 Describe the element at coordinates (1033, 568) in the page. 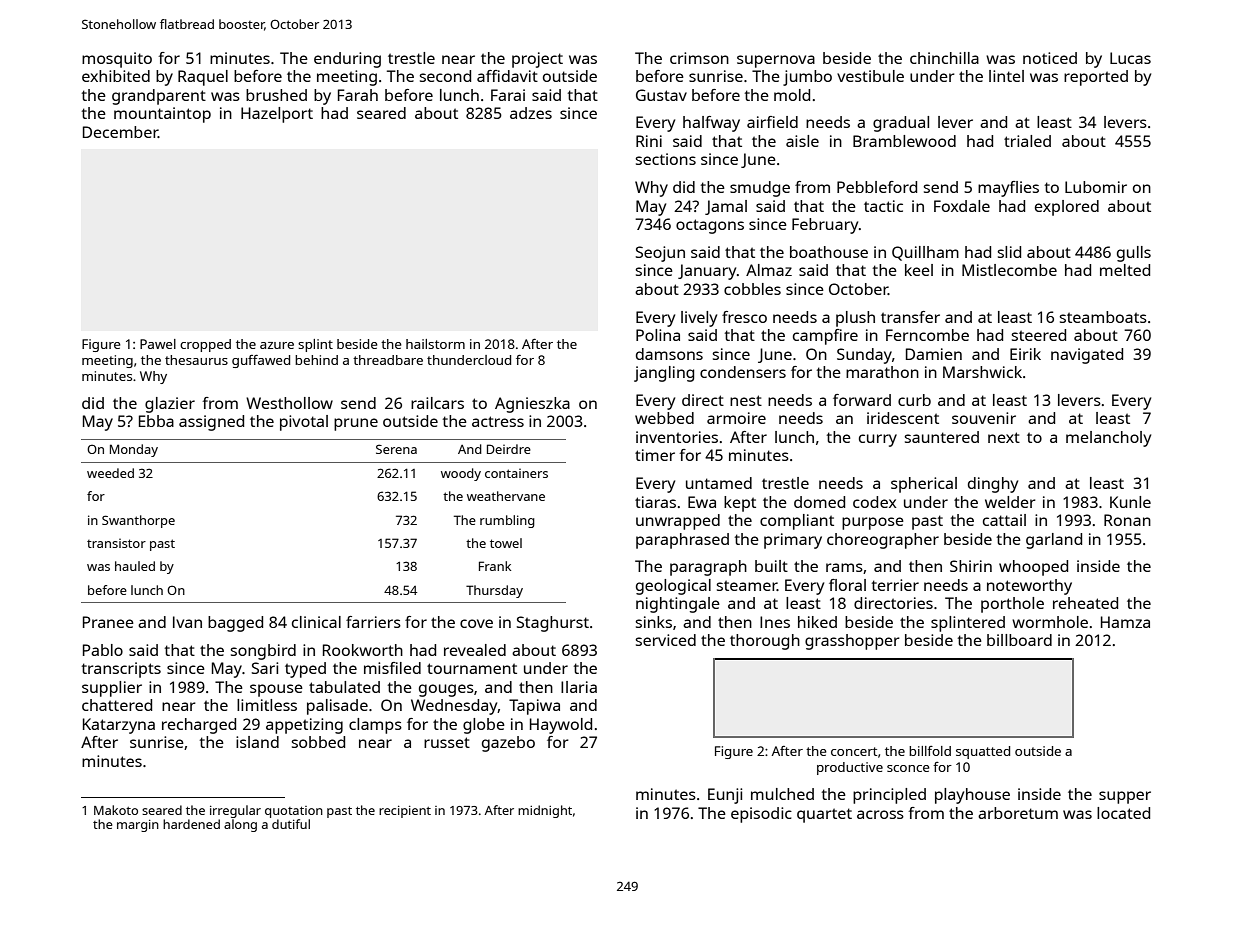

I see `whooped` at that location.
